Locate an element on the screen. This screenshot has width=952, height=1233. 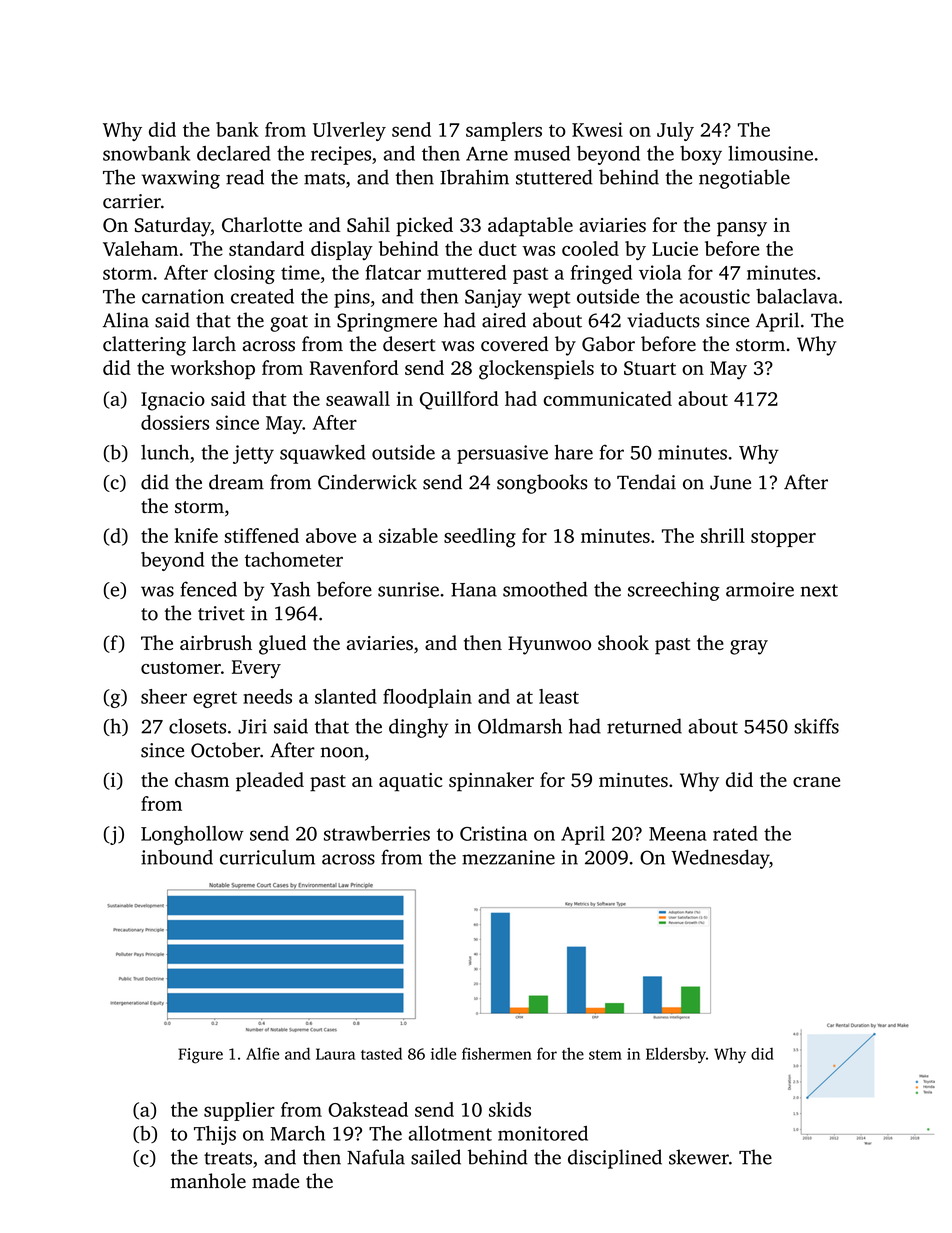
Ignacio is located at coordinates (173, 401).
